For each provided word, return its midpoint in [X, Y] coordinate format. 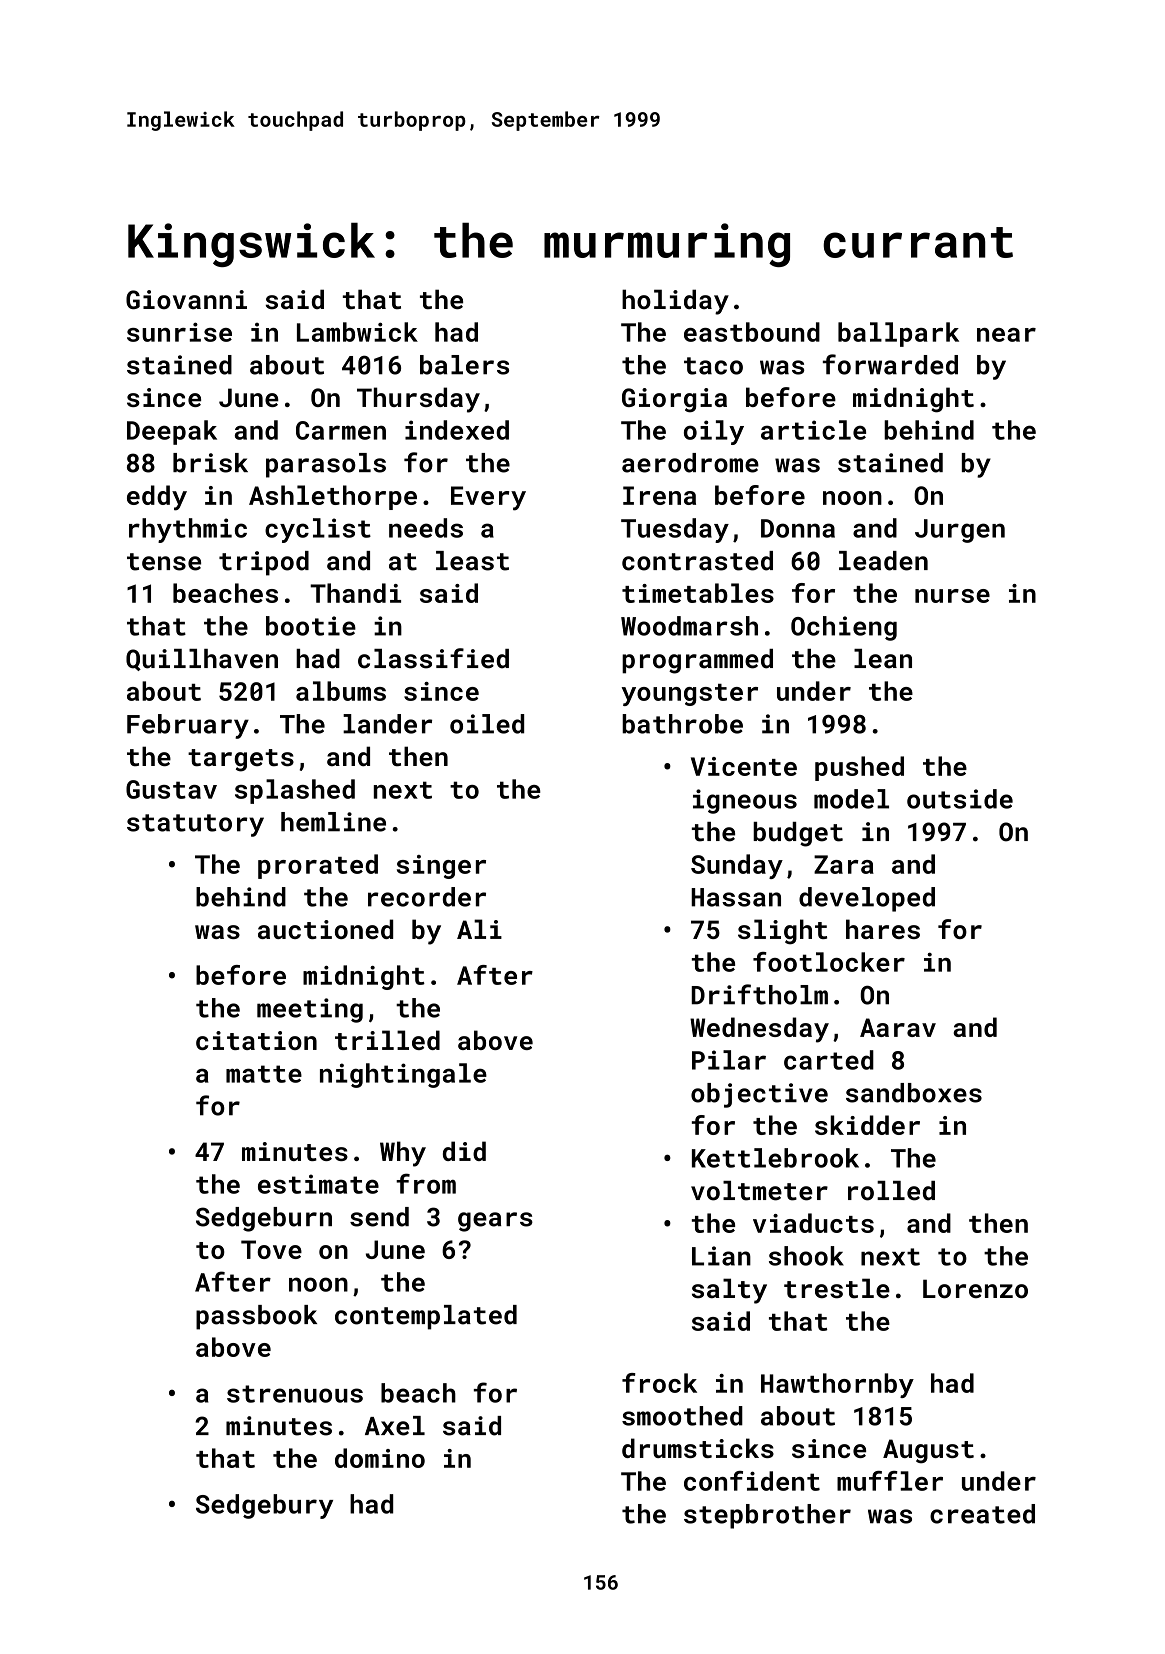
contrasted [697, 561]
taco [713, 366]
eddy [157, 498]
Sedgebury [264, 1506]
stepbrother [767, 1516]
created [982, 1514]
